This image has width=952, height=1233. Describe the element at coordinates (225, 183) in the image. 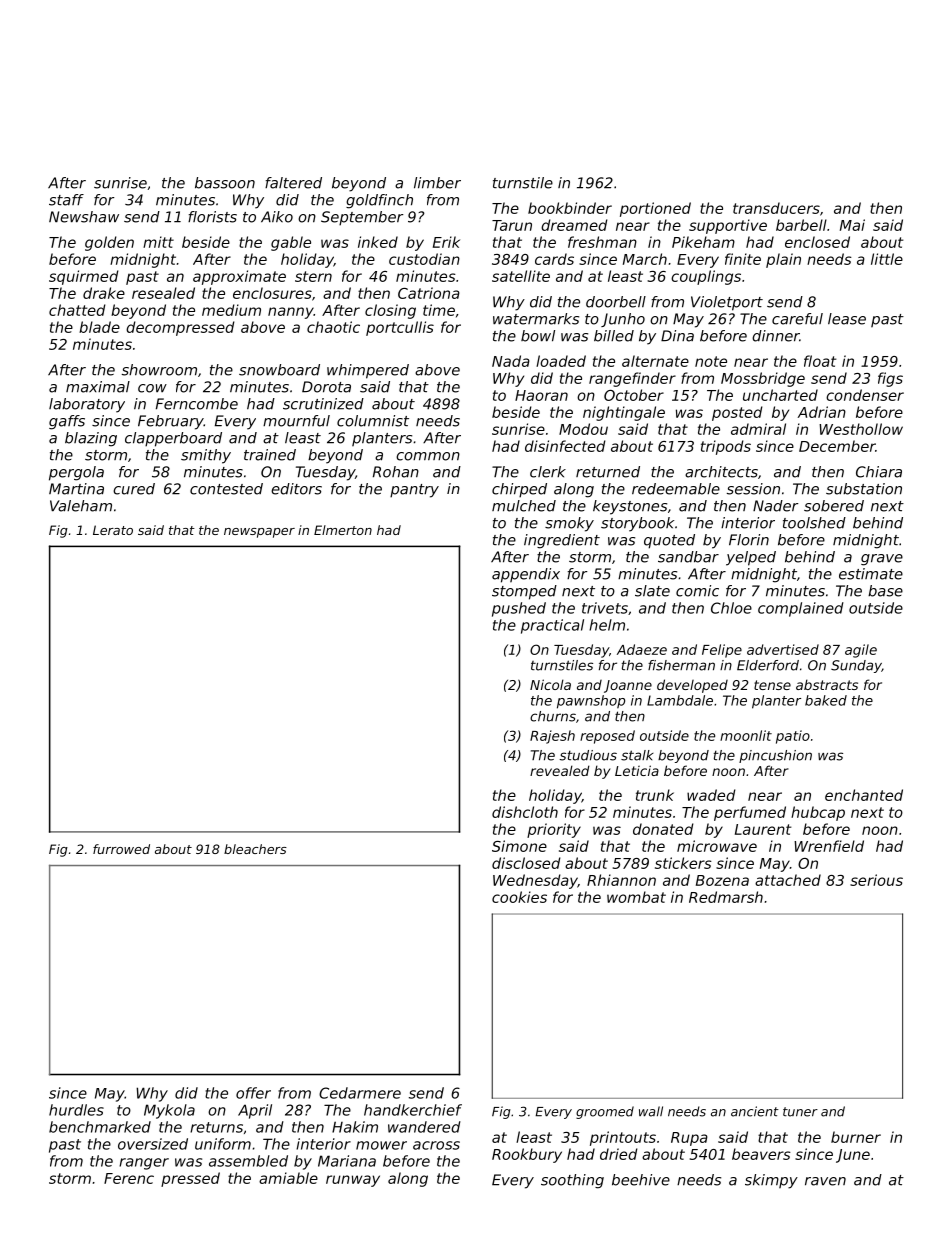

I see `bassoon` at that location.
